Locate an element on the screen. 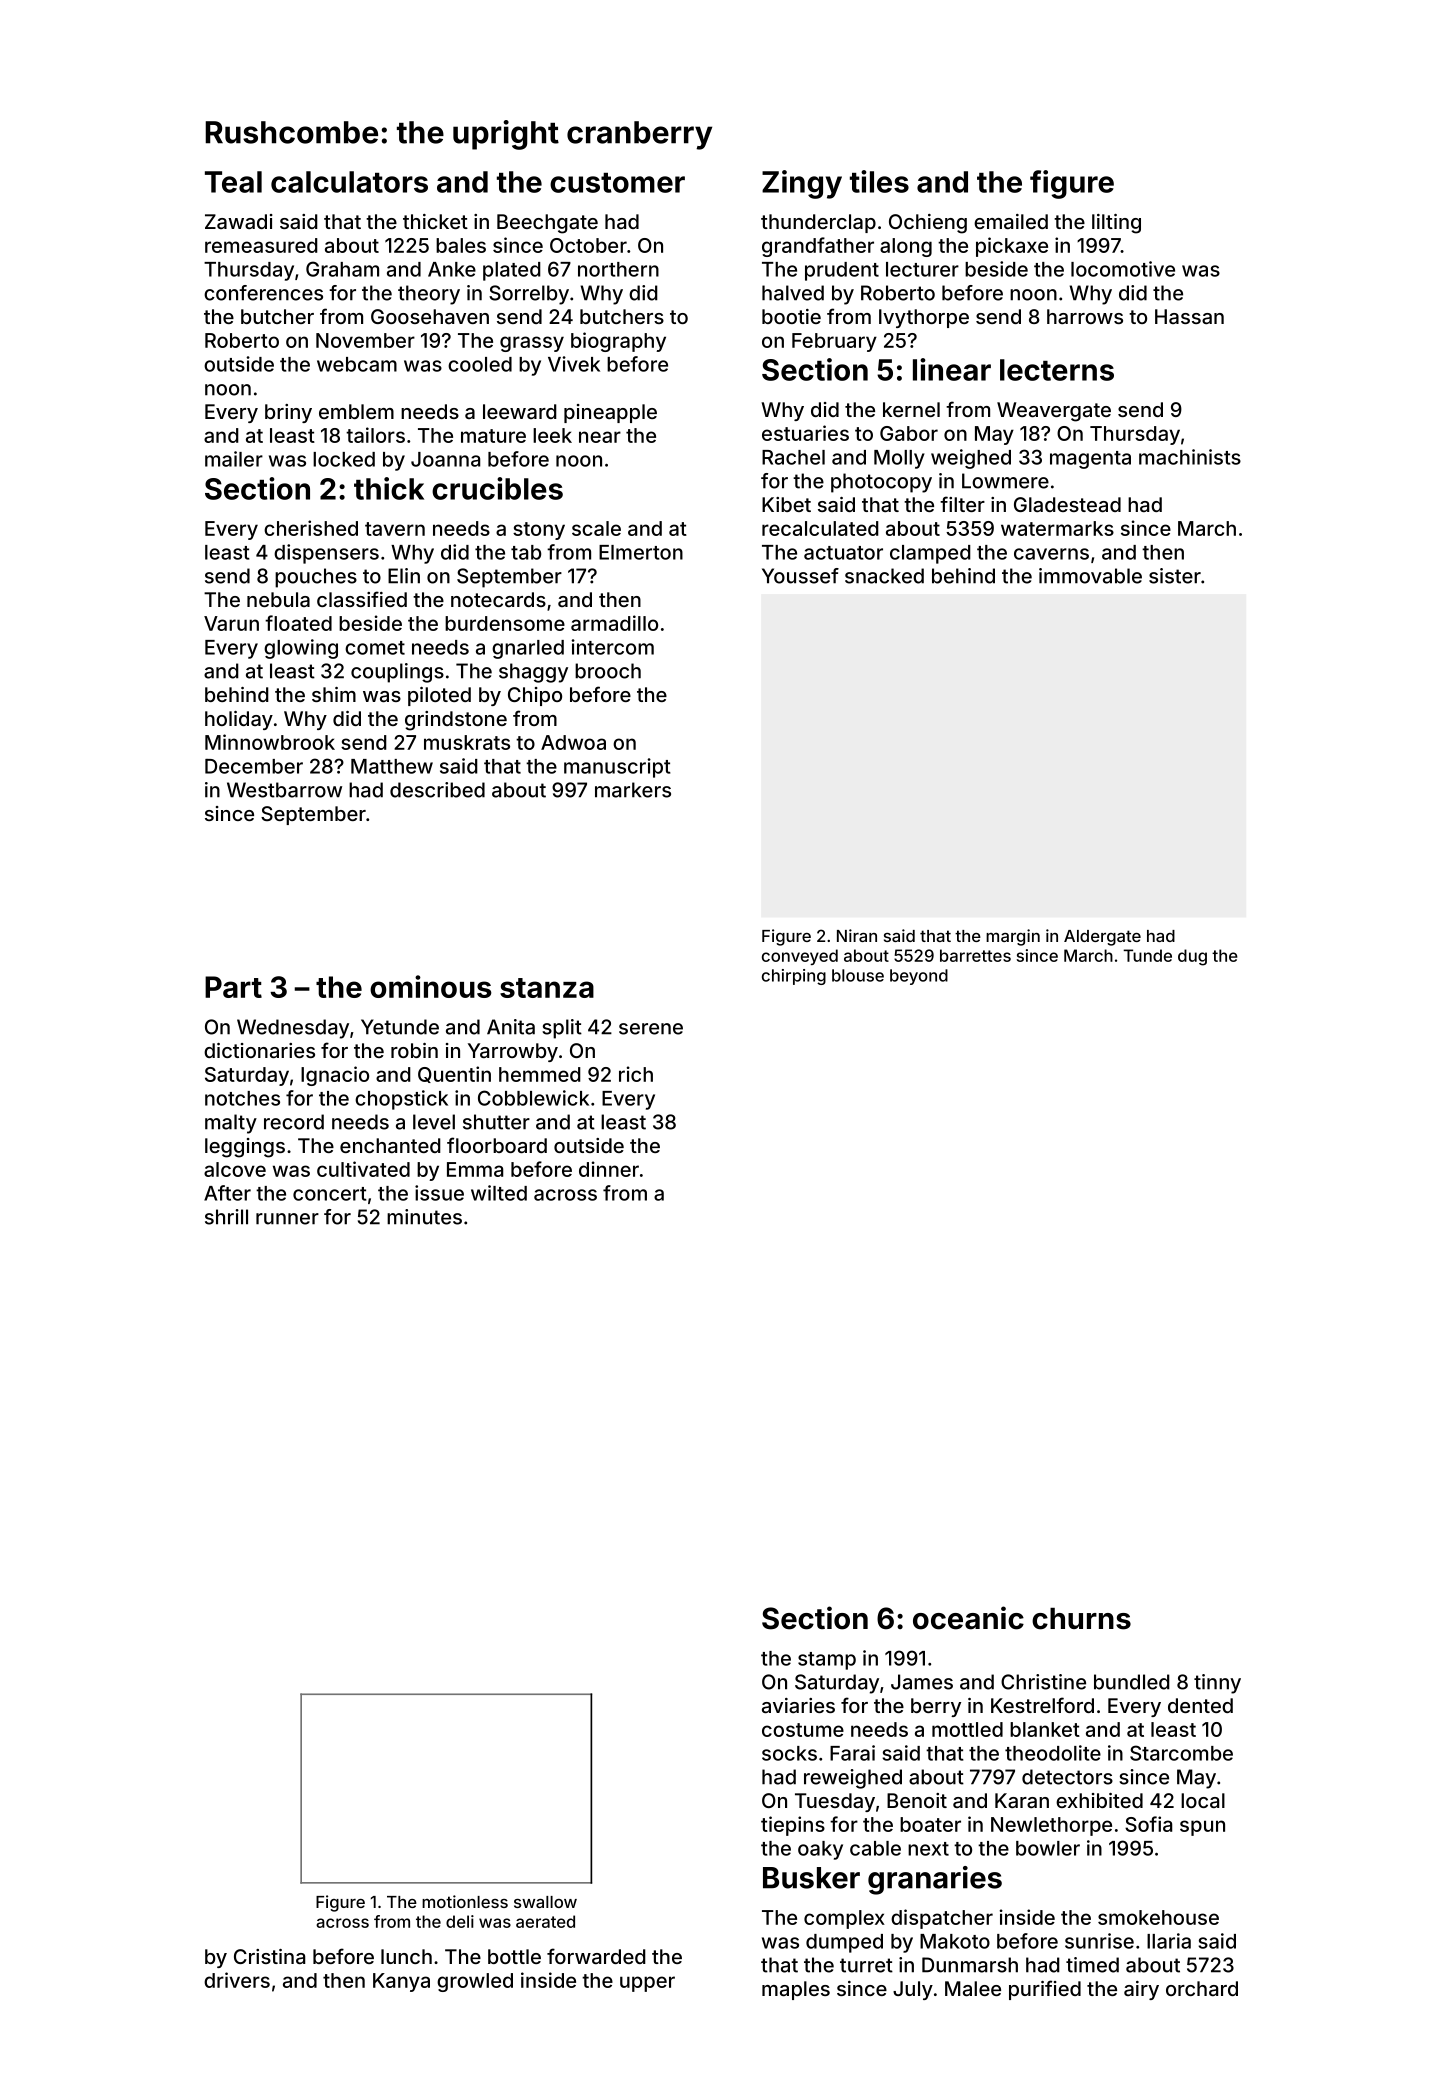 This screenshot has width=1450, height=2100. tiepins is located at coordinates (793, 1826).
